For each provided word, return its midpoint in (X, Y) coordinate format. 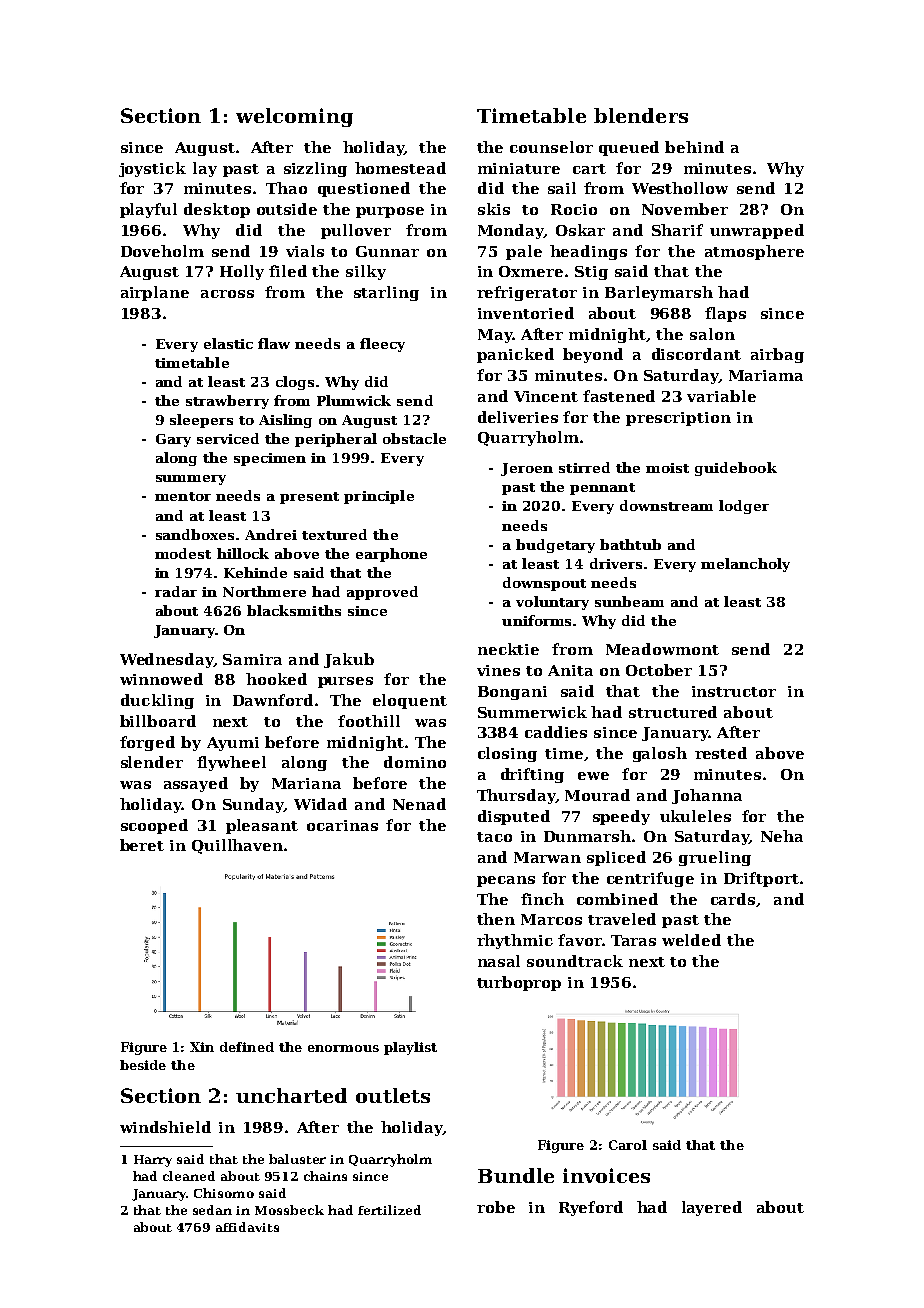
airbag (777, 355)
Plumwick (354, 400)
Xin (202, 1047)
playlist (410, 1048)
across (227, 294)
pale (524, 252)
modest (183, 553)
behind (694, 147)
